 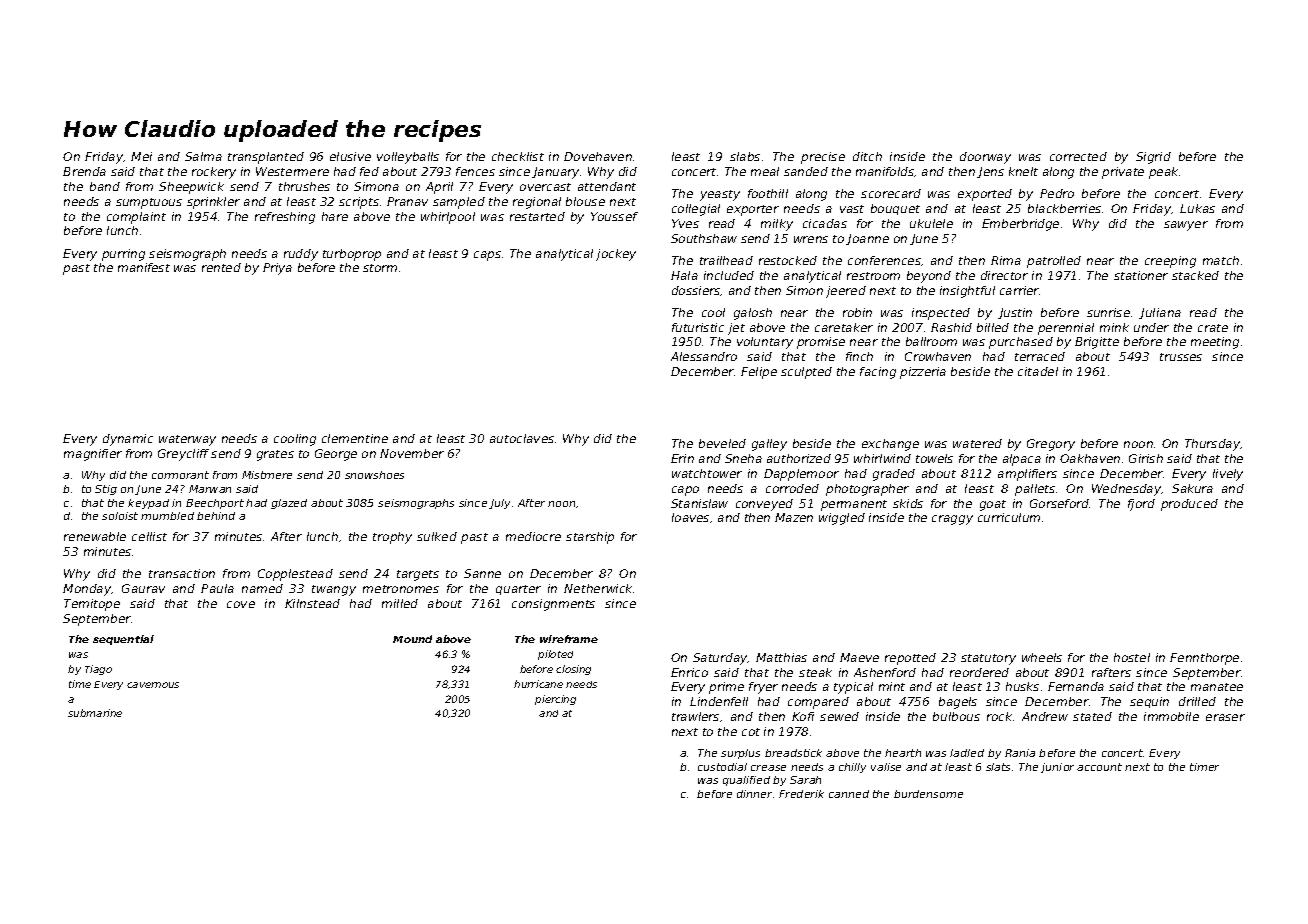 I want to click on Frederik, so click(x=801, y=794).
